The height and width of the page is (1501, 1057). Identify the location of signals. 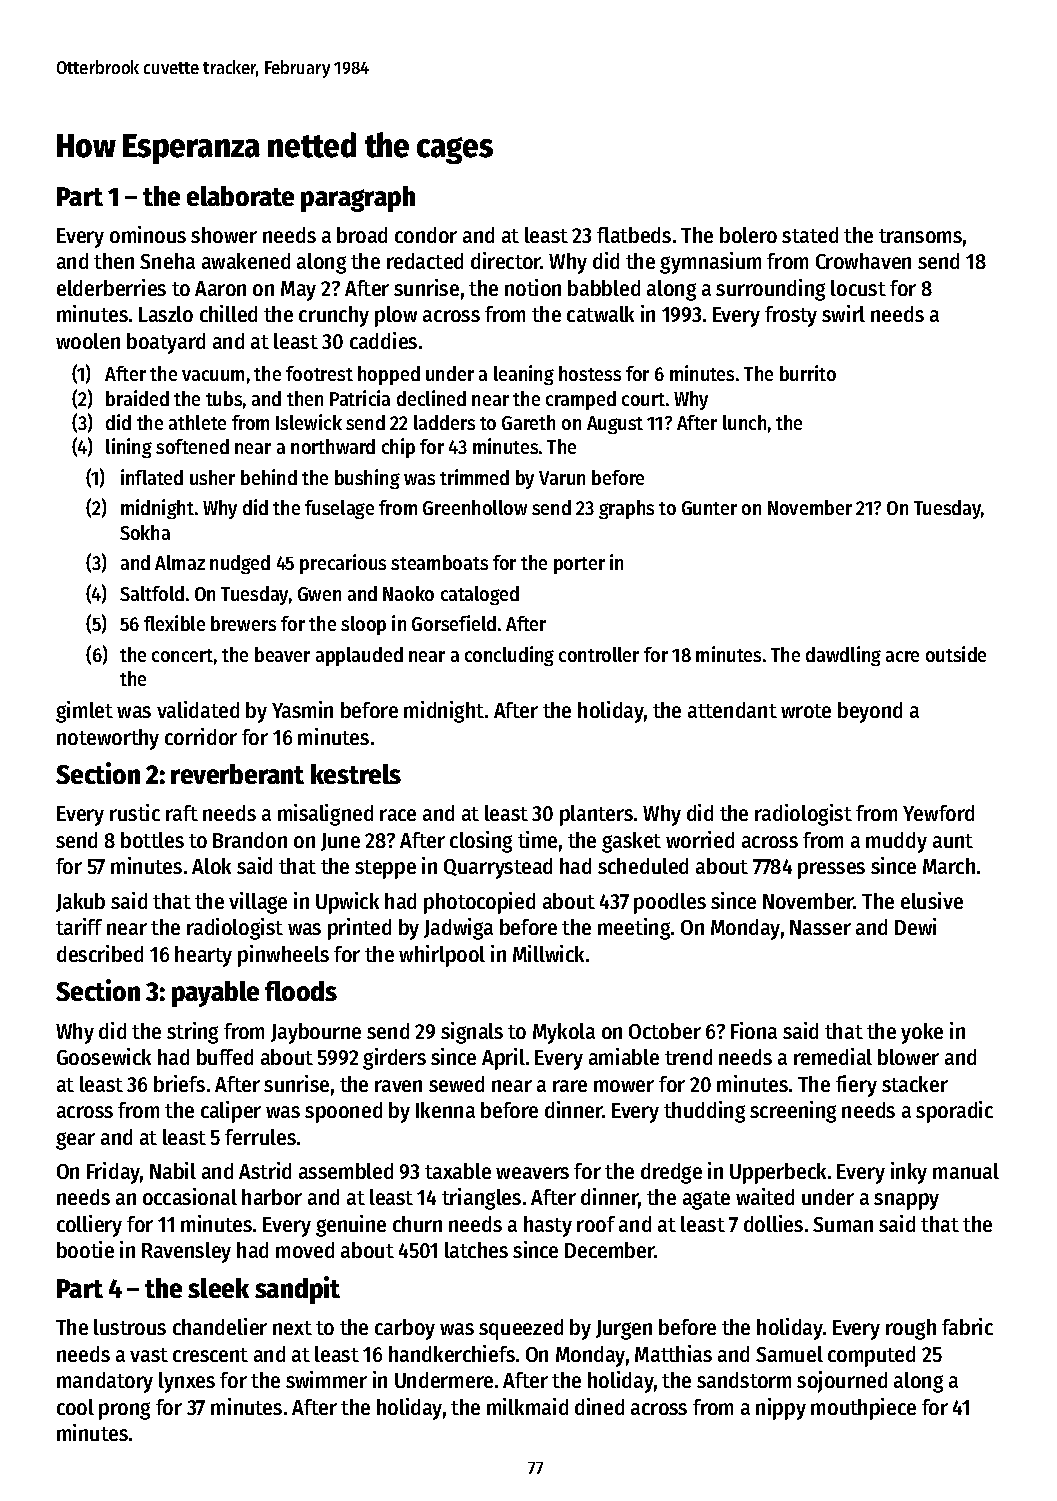
(472, 1033).
